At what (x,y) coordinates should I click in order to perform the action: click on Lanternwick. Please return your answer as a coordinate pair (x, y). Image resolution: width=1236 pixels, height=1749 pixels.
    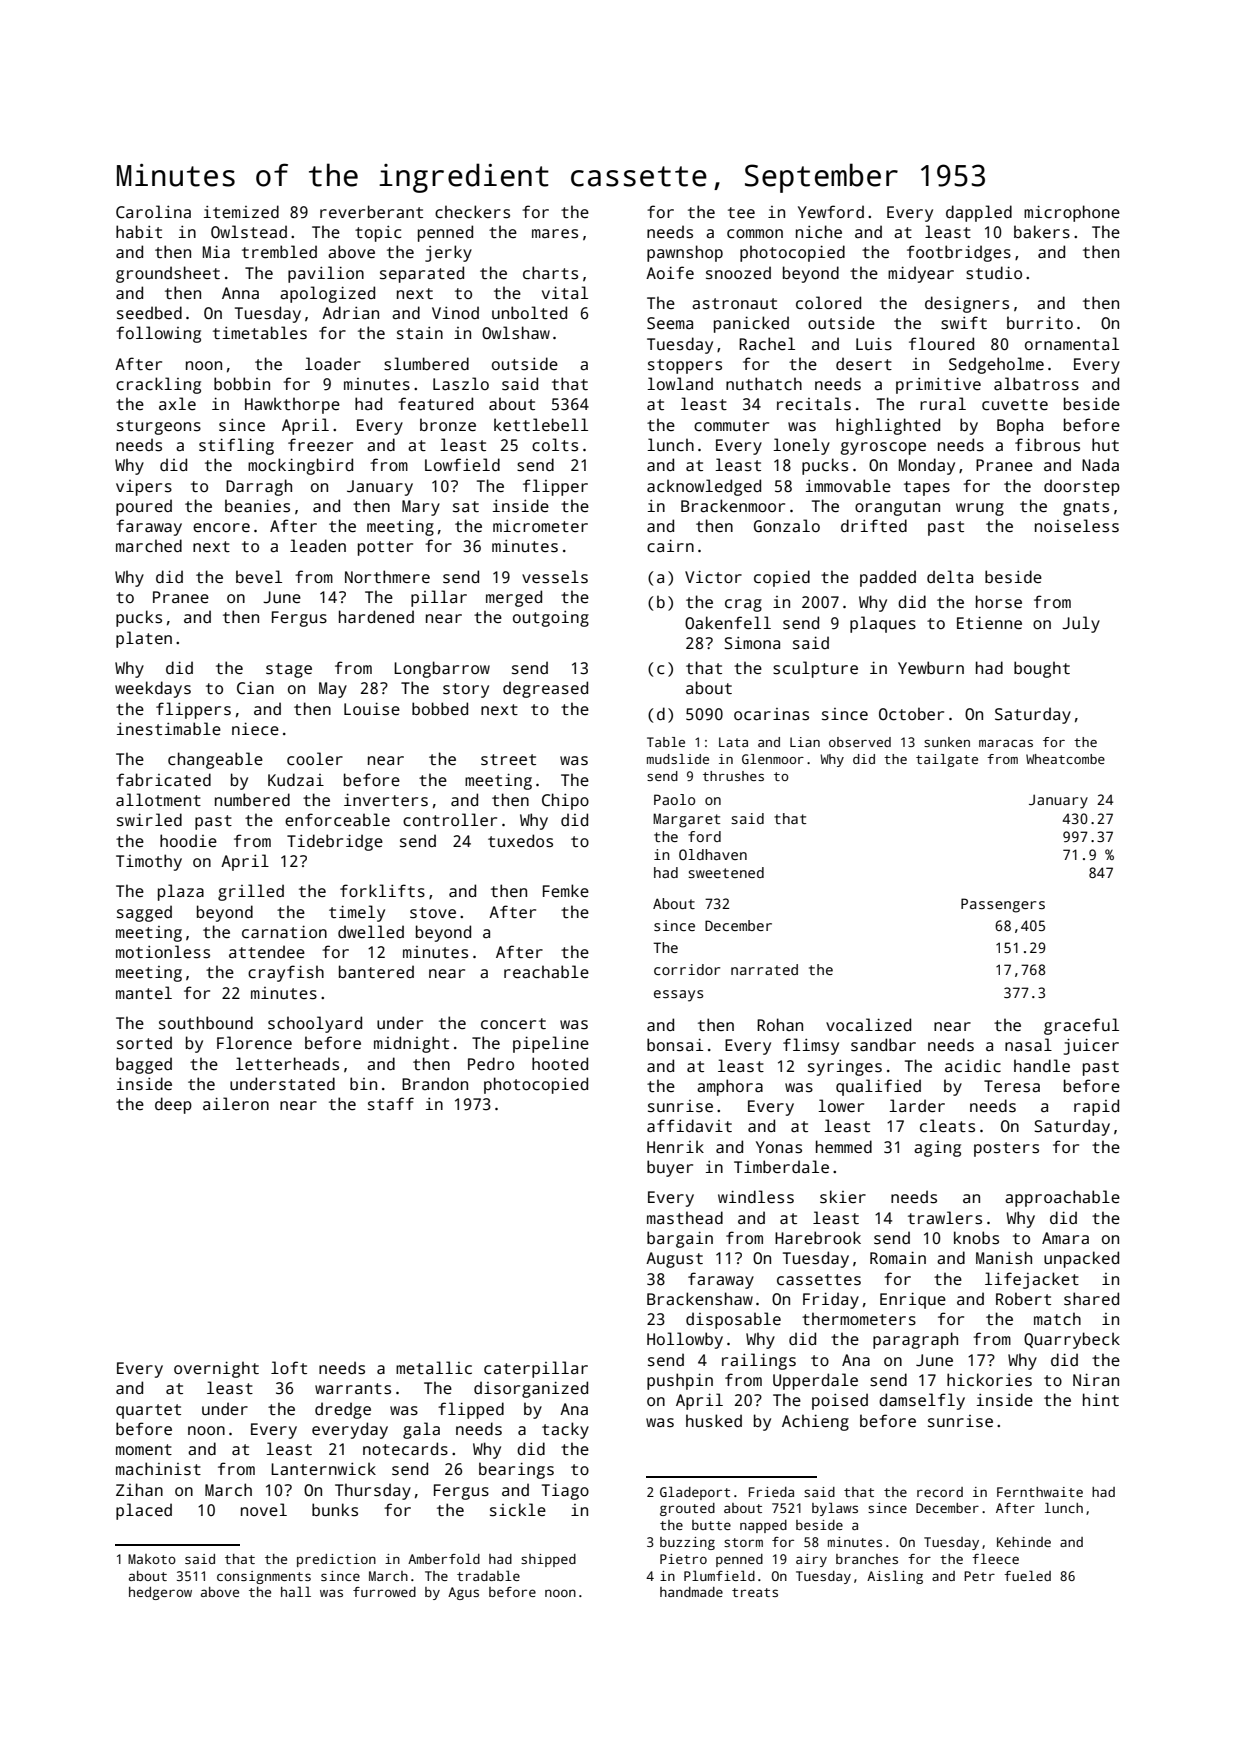
    Looking at the image, I should click on (323, 1469).
